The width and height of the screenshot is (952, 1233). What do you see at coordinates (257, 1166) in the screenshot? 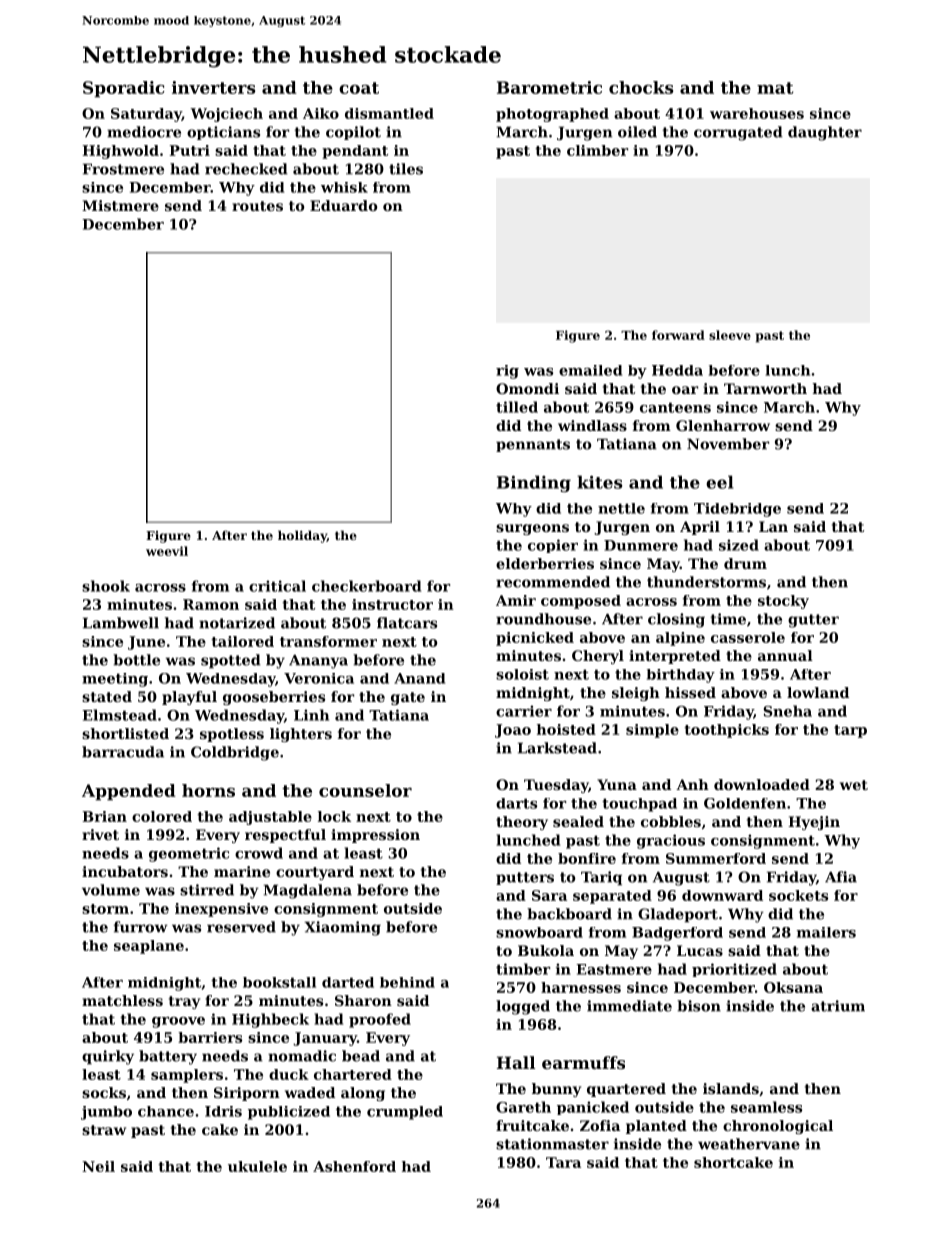
I see `ukulele` at bounding box center [257, 1166].
